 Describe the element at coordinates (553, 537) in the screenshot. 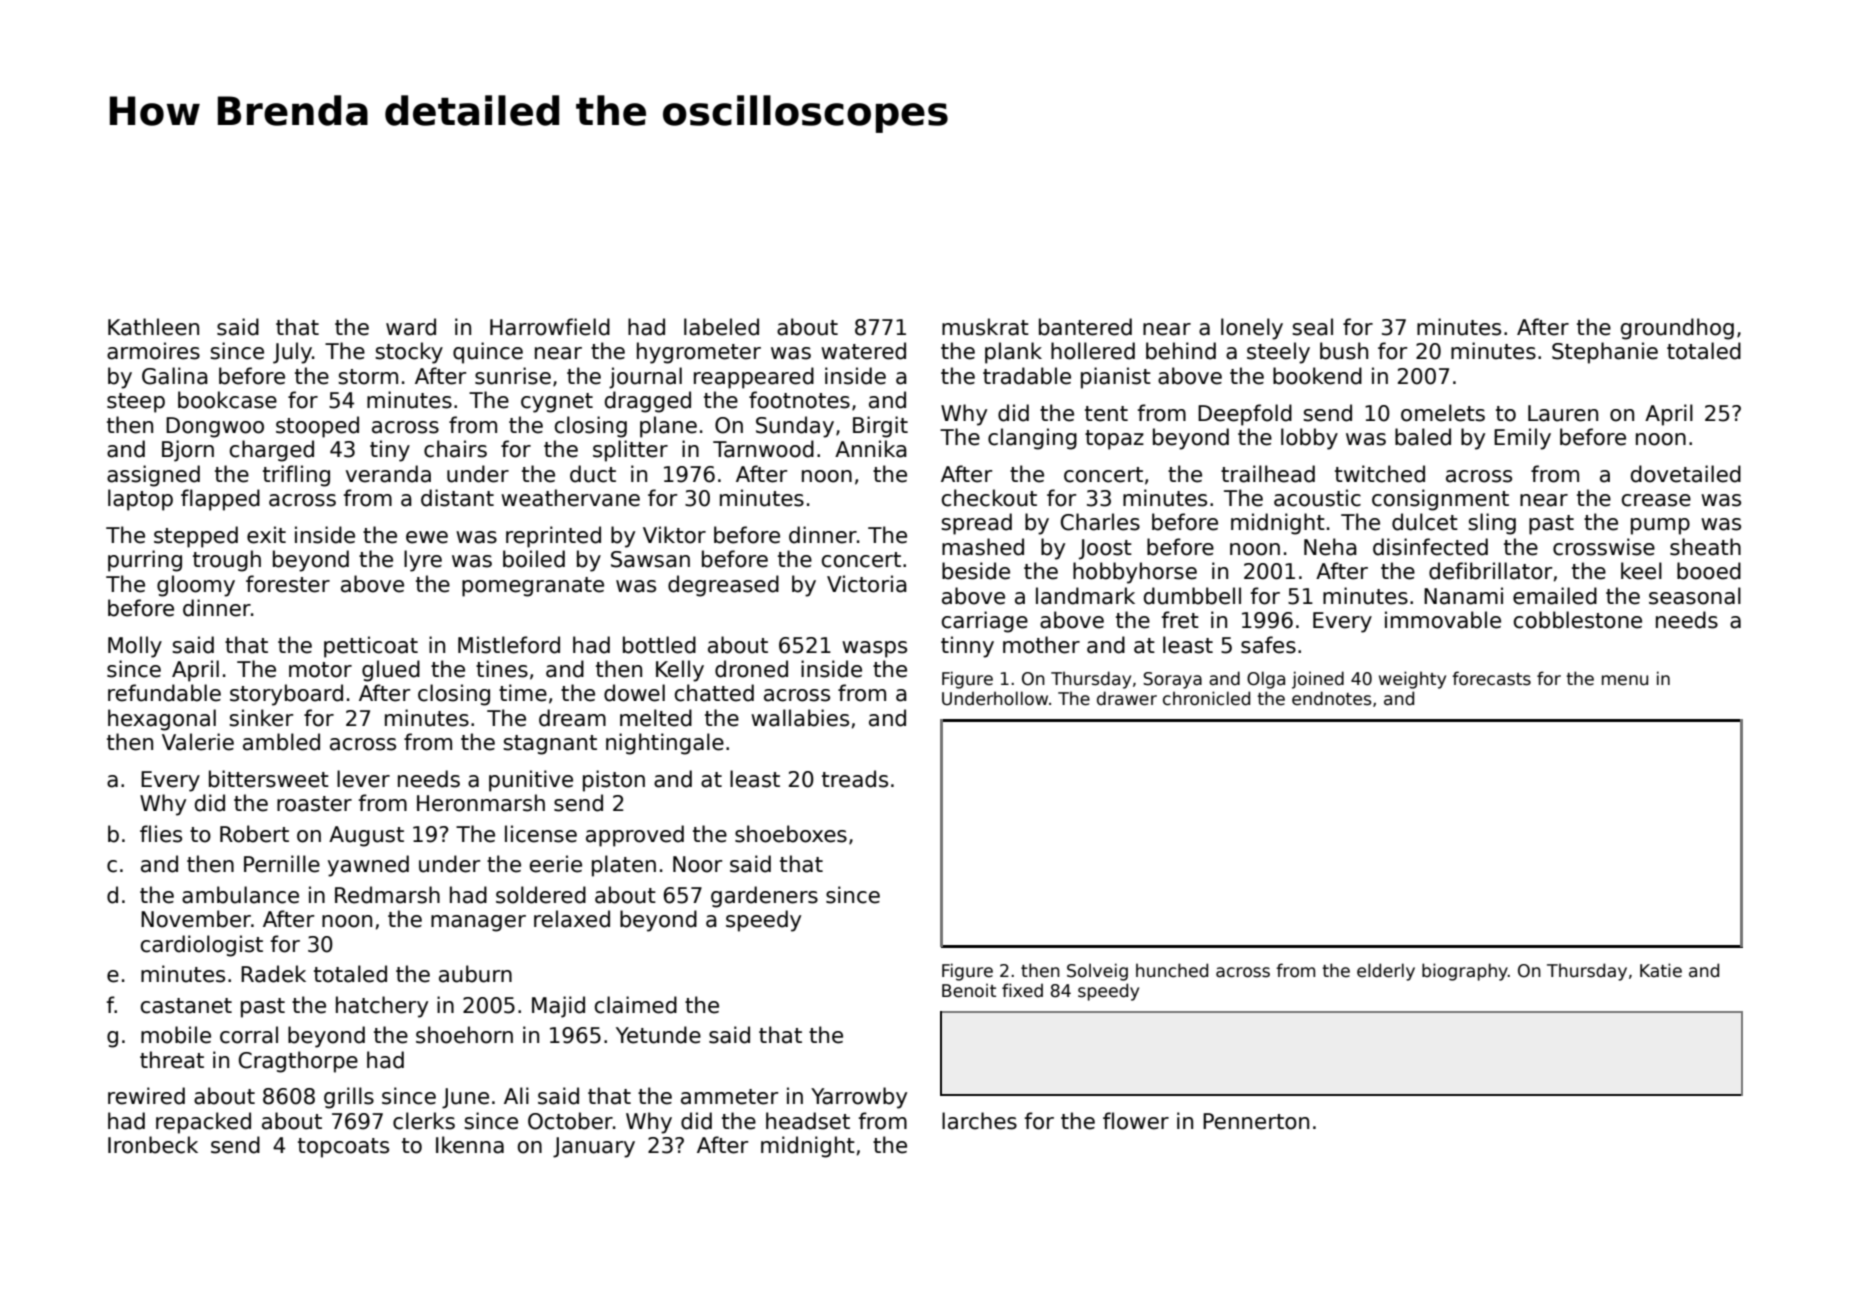

I see `reprinted` at that location.
